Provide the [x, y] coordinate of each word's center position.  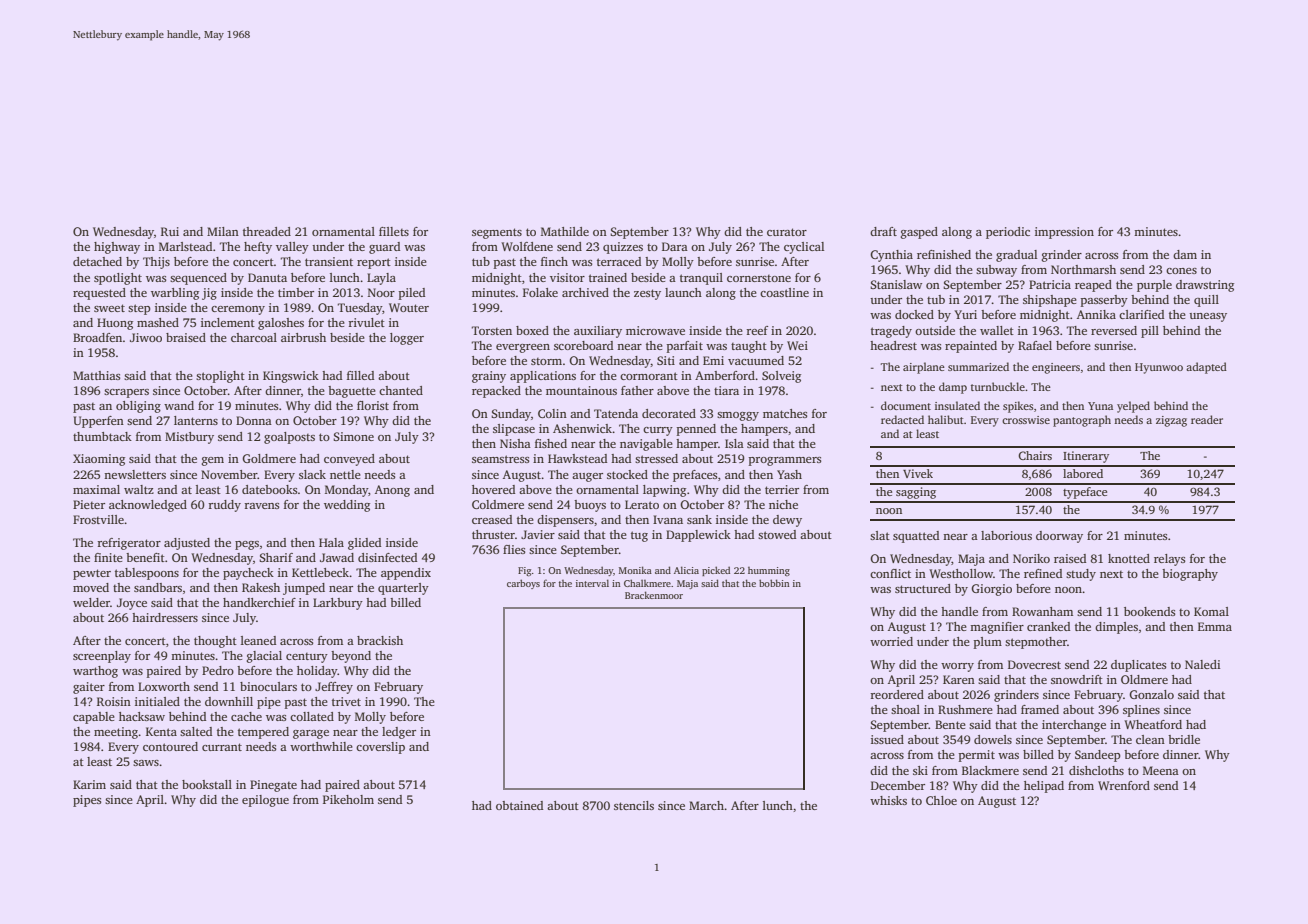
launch [683, 292]
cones [1181, 271]
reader [1207, 419]
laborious [1006, 535]
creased [492, 519]
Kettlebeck [321, 572]
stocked [627, 474]
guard [384, 248]
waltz [139, 489]
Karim [89, 784]
